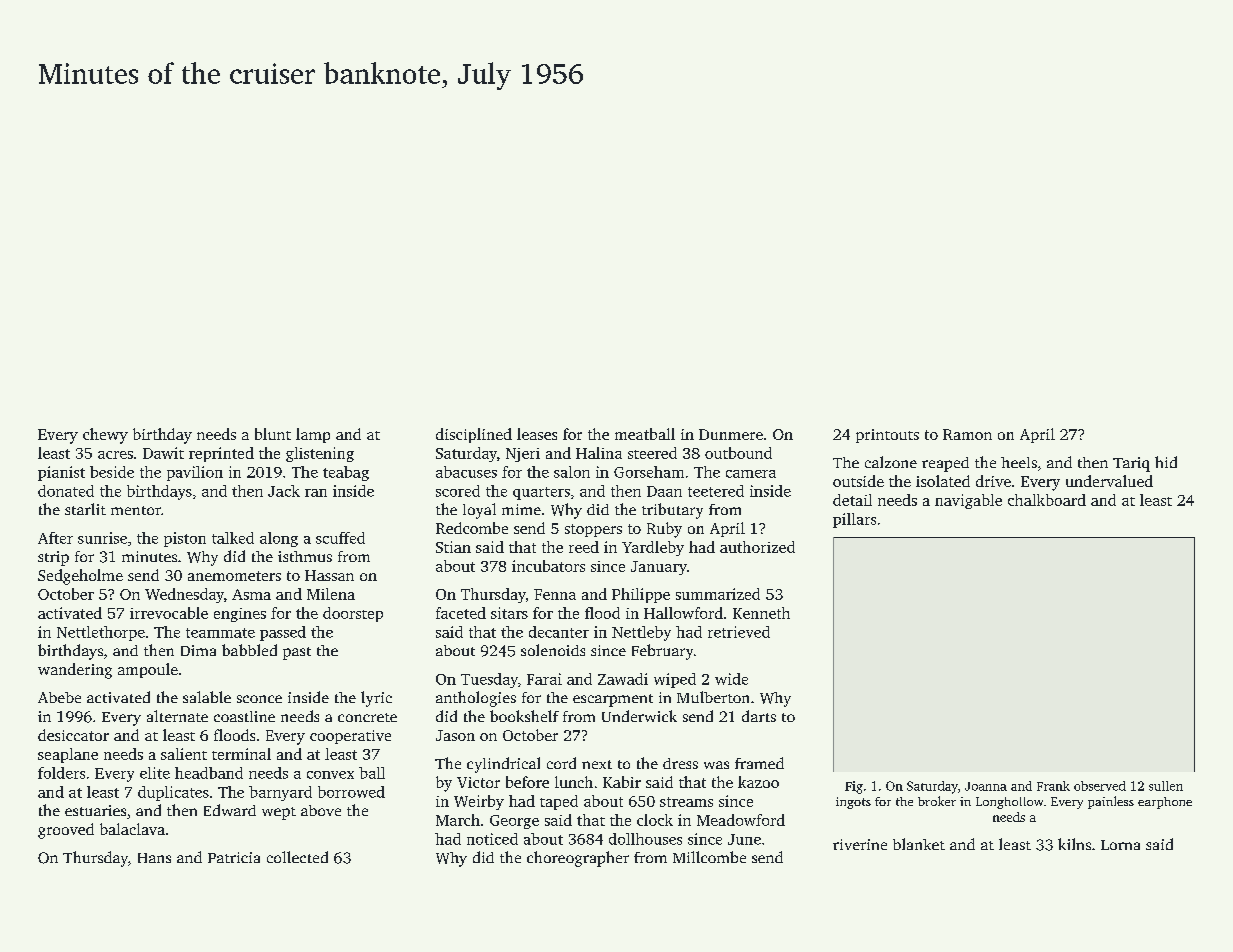 The image size is (1233, 952). What do you see at coordinates (136, 510) in the image?
I see `mentor` at bounding box center [136, 510].
